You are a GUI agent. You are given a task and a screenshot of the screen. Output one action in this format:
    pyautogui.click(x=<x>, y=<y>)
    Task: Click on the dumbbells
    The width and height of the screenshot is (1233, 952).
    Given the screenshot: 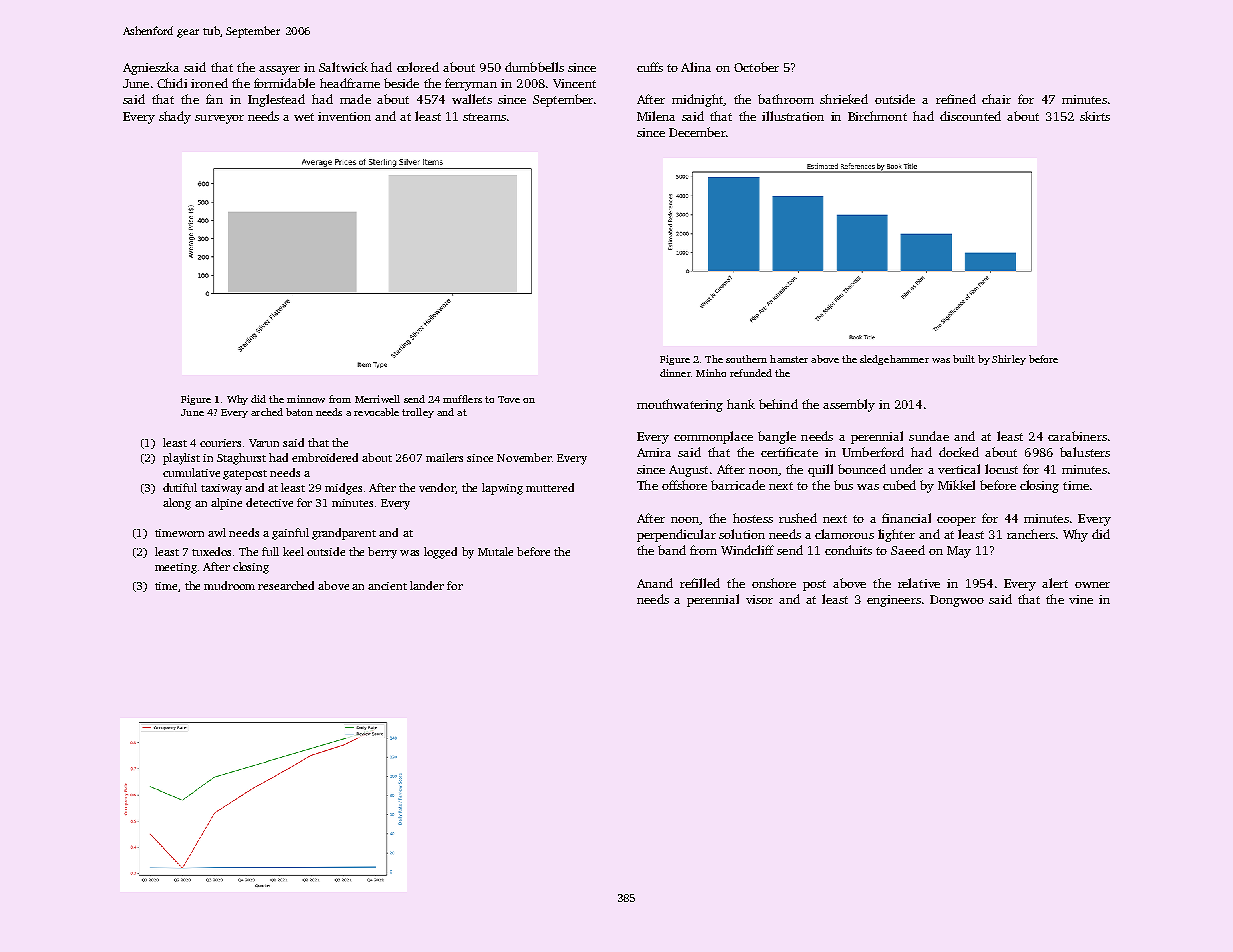 What is the action you would take?
    pyautogui.click(x=534, y=67)
